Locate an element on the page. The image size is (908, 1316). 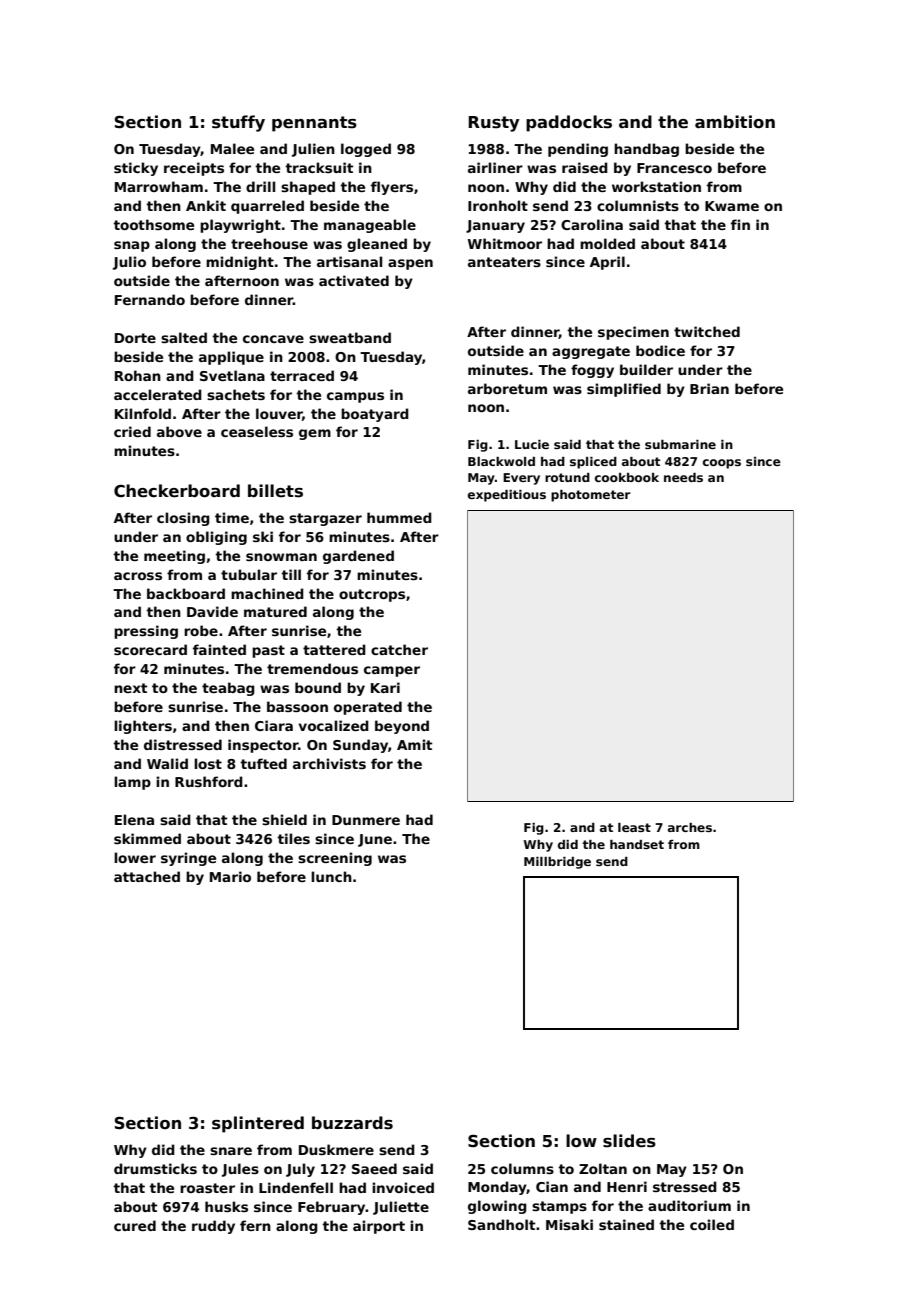
Blackwold is located at coordinates (501, 461).
